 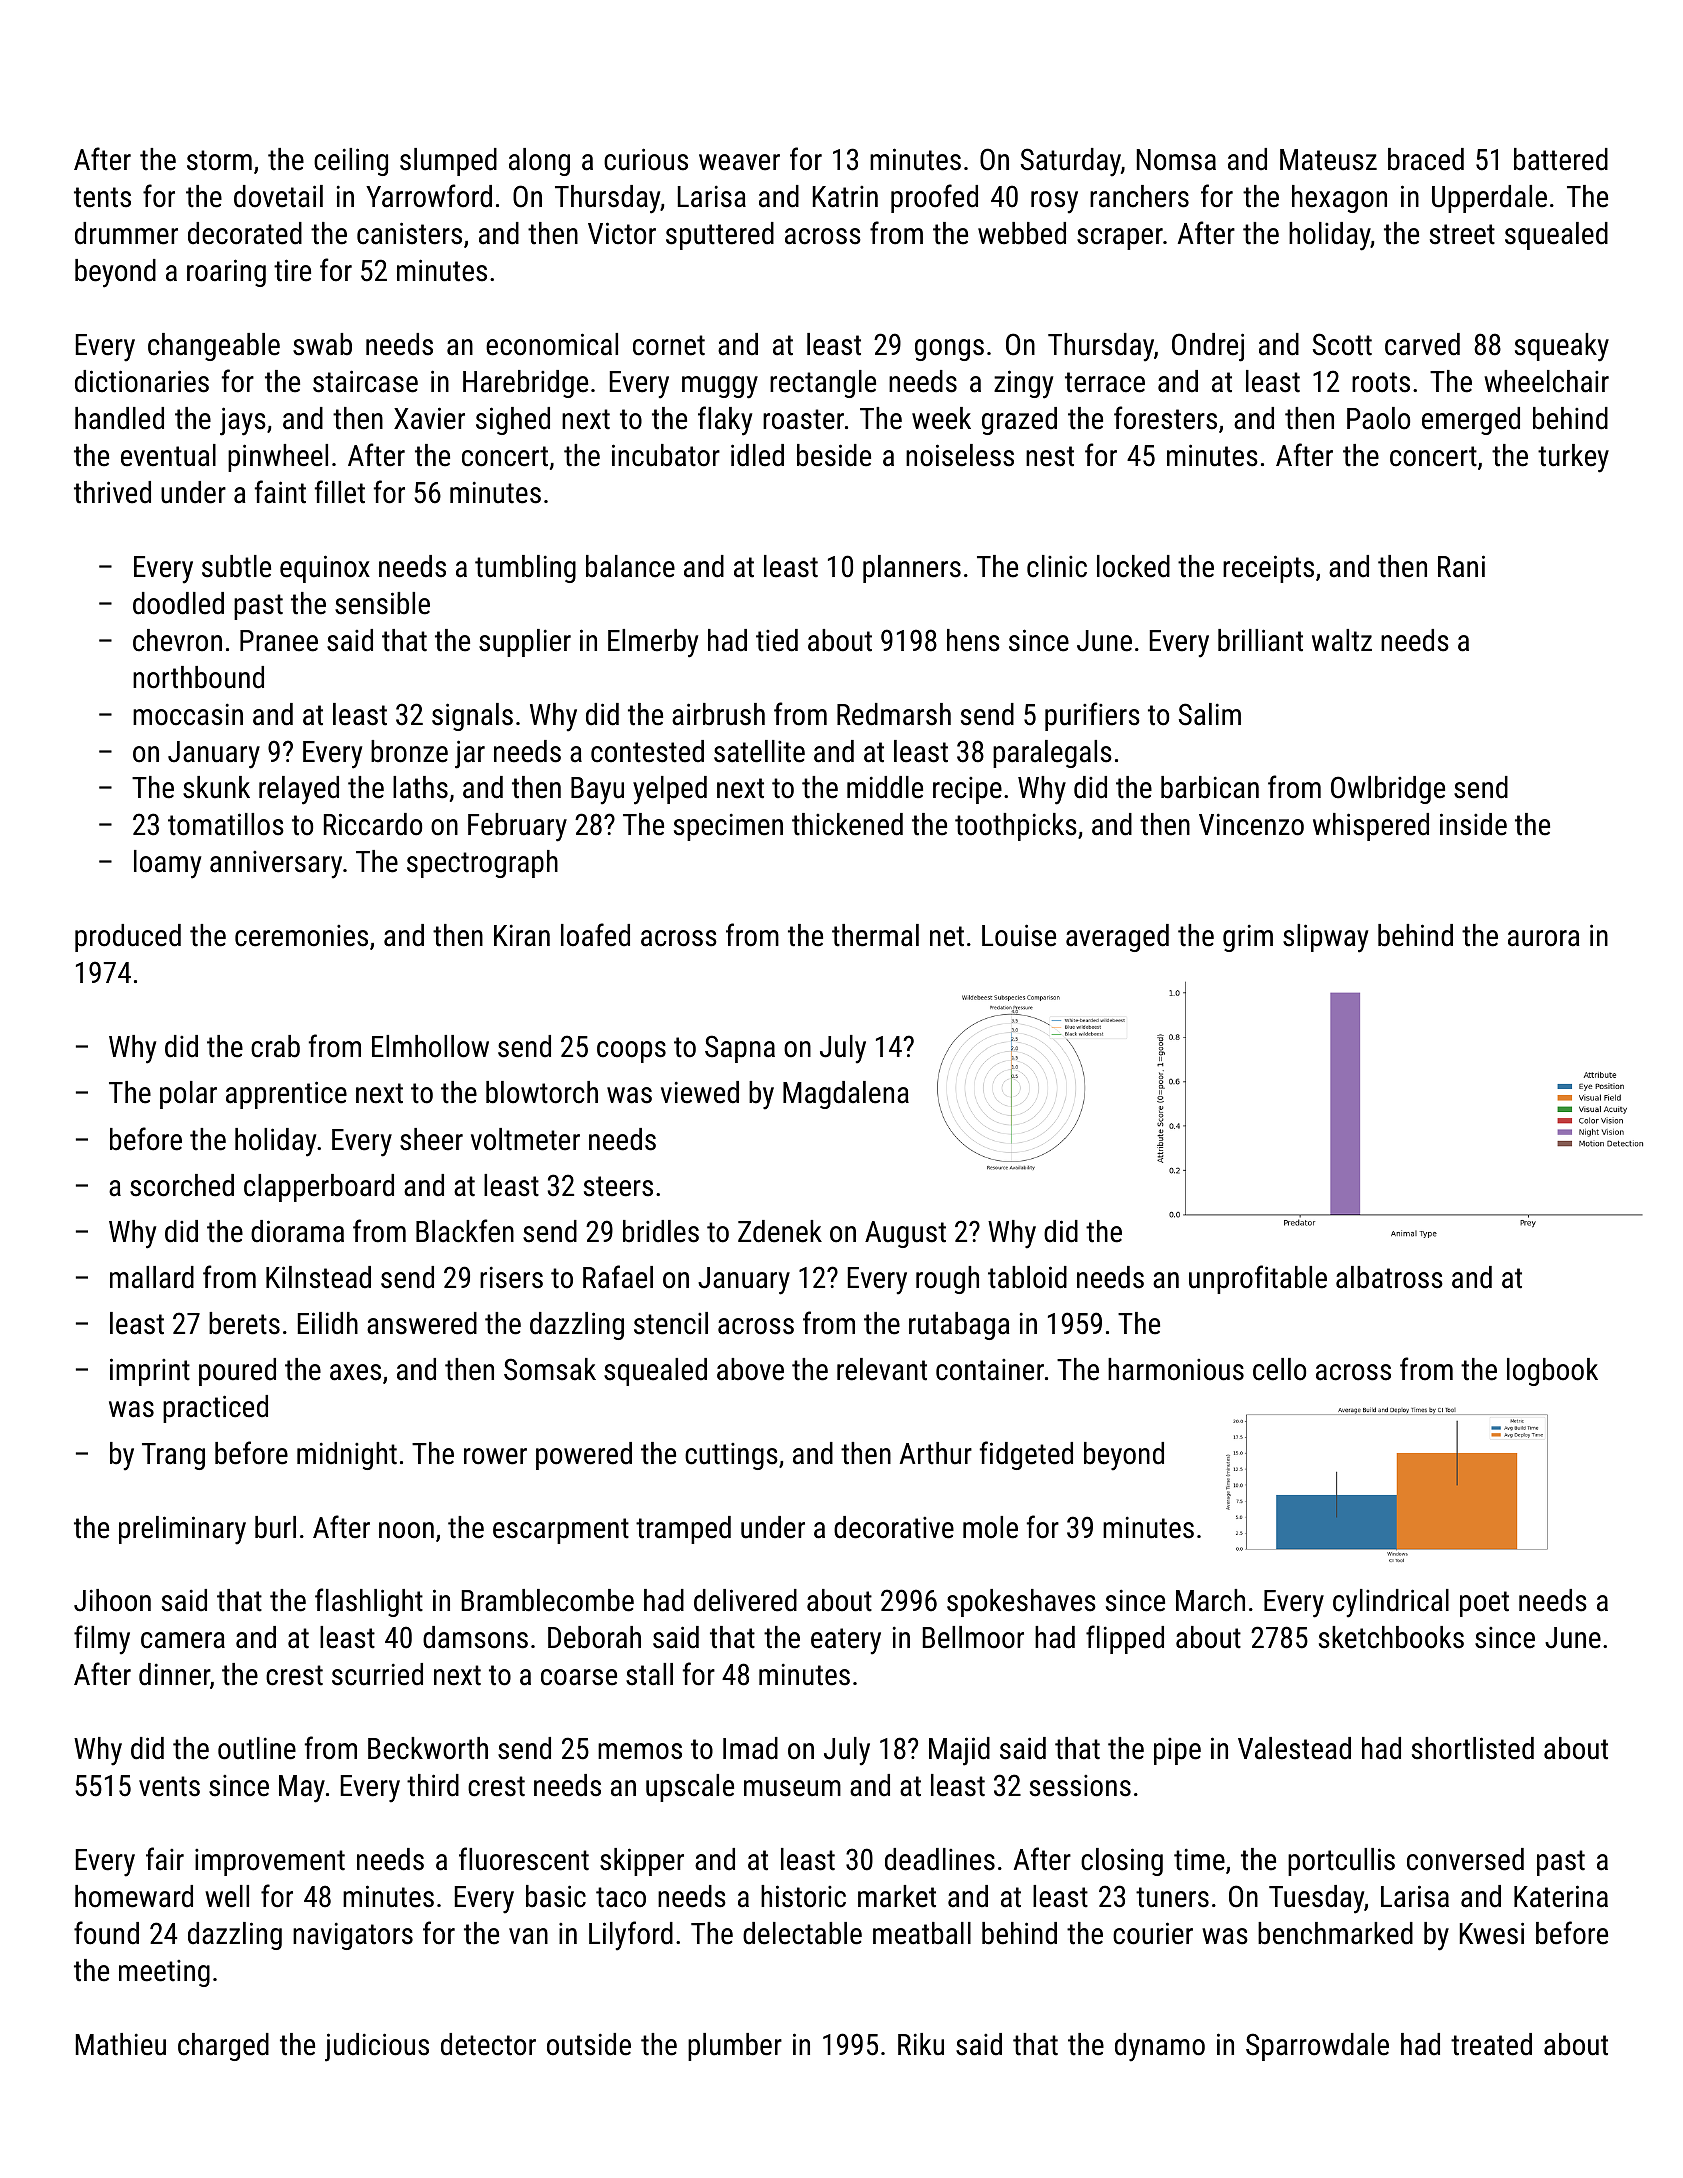 I want to click on Beckworth, so click(x=428, y=1748).
